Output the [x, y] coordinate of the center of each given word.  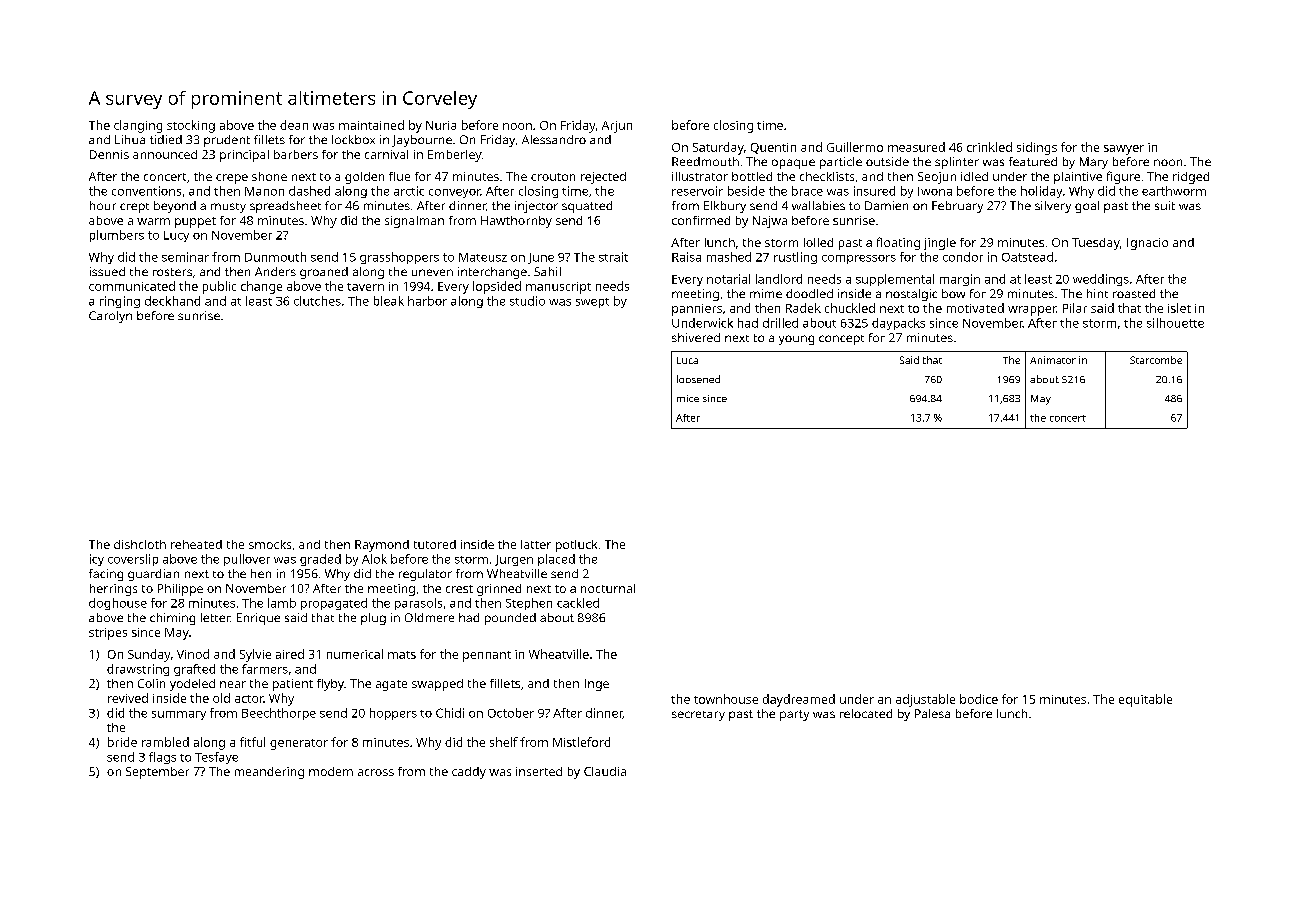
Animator [1053, 360]
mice [688, 398]
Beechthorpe [279, 714]
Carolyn [110, 317]
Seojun [937, 178]
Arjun [617, 127]
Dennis [109, 154]
